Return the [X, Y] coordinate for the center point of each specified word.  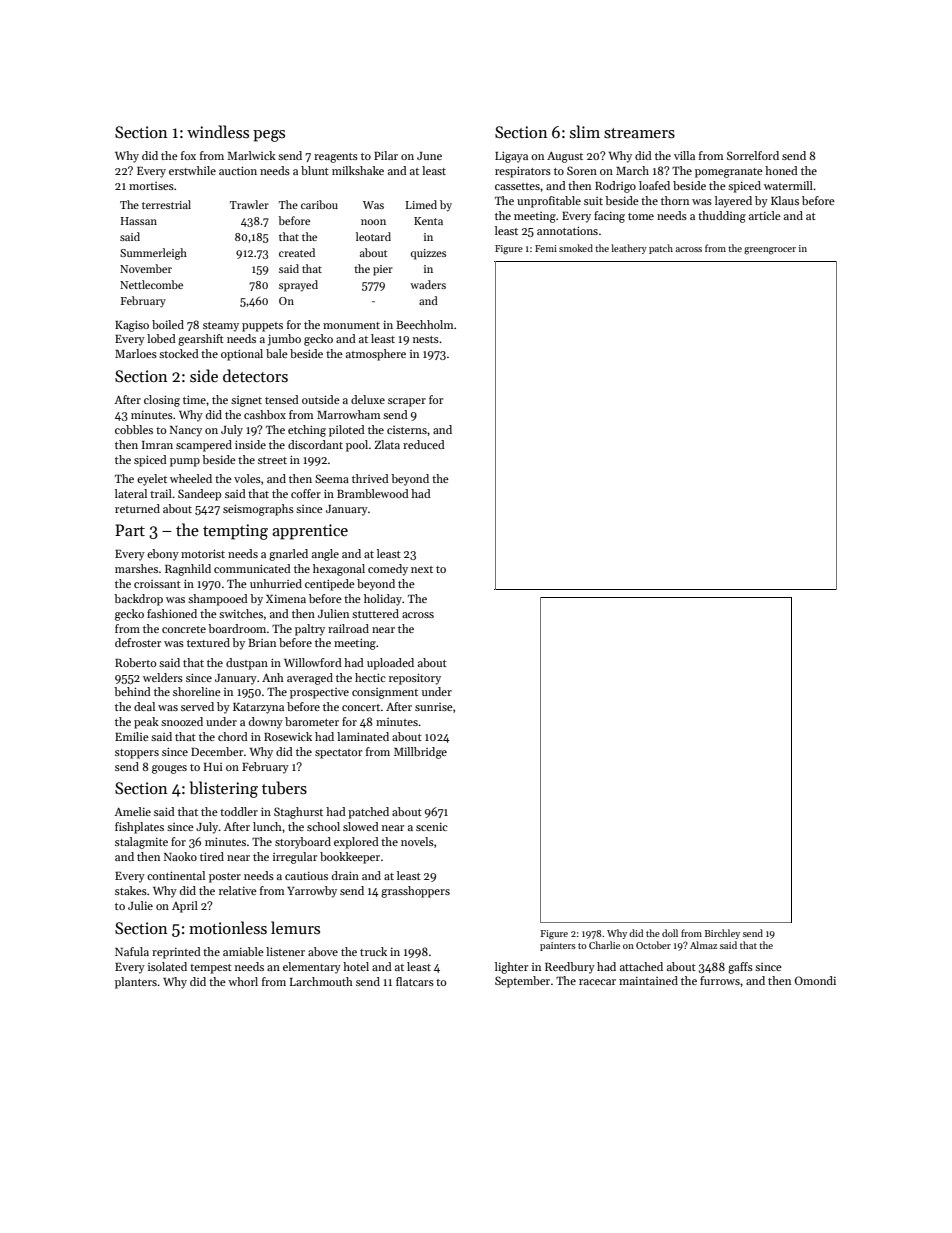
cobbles [134, 429]
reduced [424, 444]
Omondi [815, 980]
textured [208, 642]
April [185, 907]
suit [593, 201]
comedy [388, 570]
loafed [654, 185]
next [422, 569]
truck [373, 951]
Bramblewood [373, 493]
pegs [269, 136]
